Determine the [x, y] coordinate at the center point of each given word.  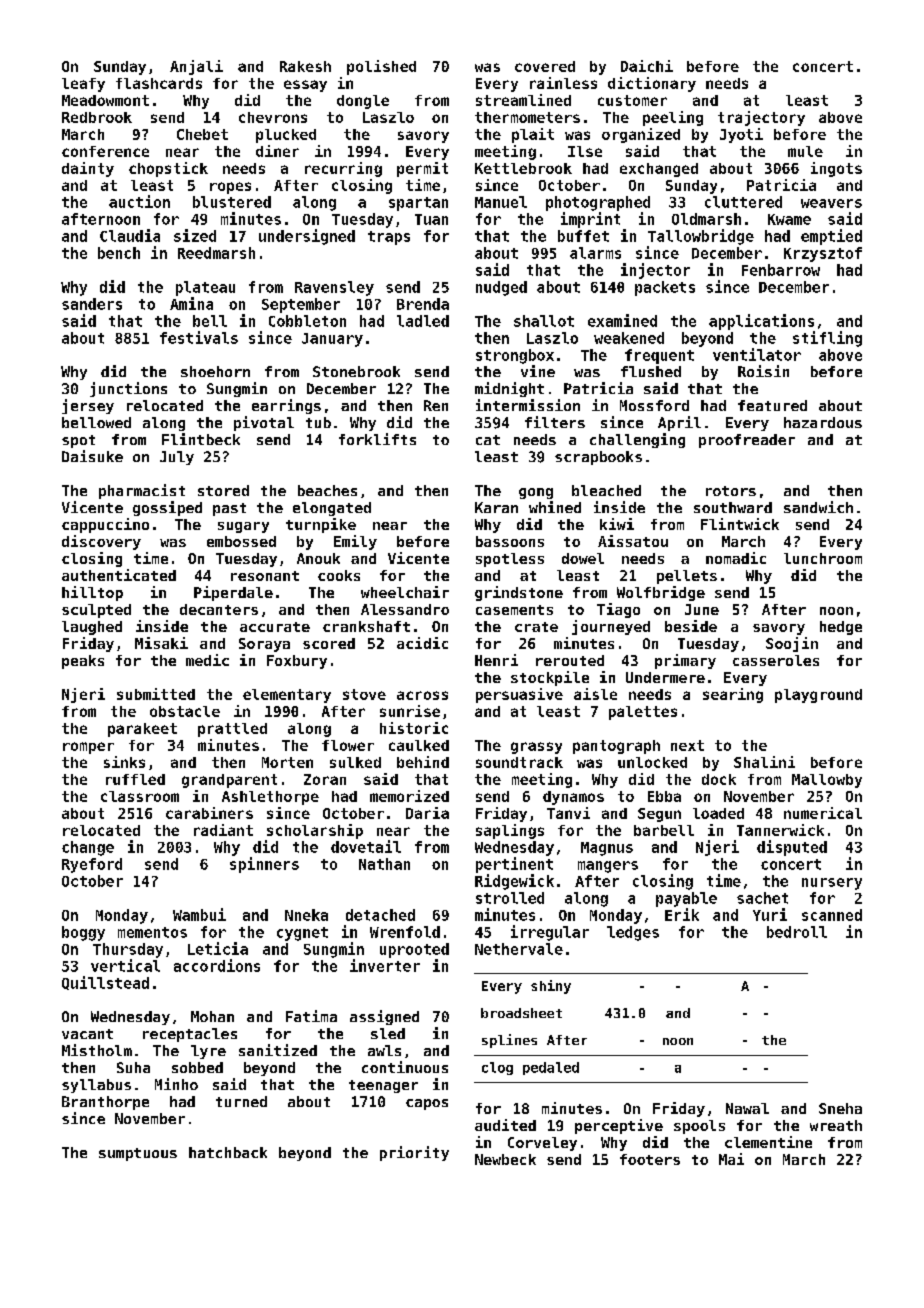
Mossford [654, 405]
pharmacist [142, 491]
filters [555, 422]
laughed [92, 628]
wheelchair [405, 592]
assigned [384, 1017]
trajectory [761, 118]
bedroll [797, 932]
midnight [509, 389]
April [679, 423]
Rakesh [305, 66]
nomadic [736, 558]
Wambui [199, 914]
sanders [92, 304]
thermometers [527, 117]
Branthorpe [105, 1103]
